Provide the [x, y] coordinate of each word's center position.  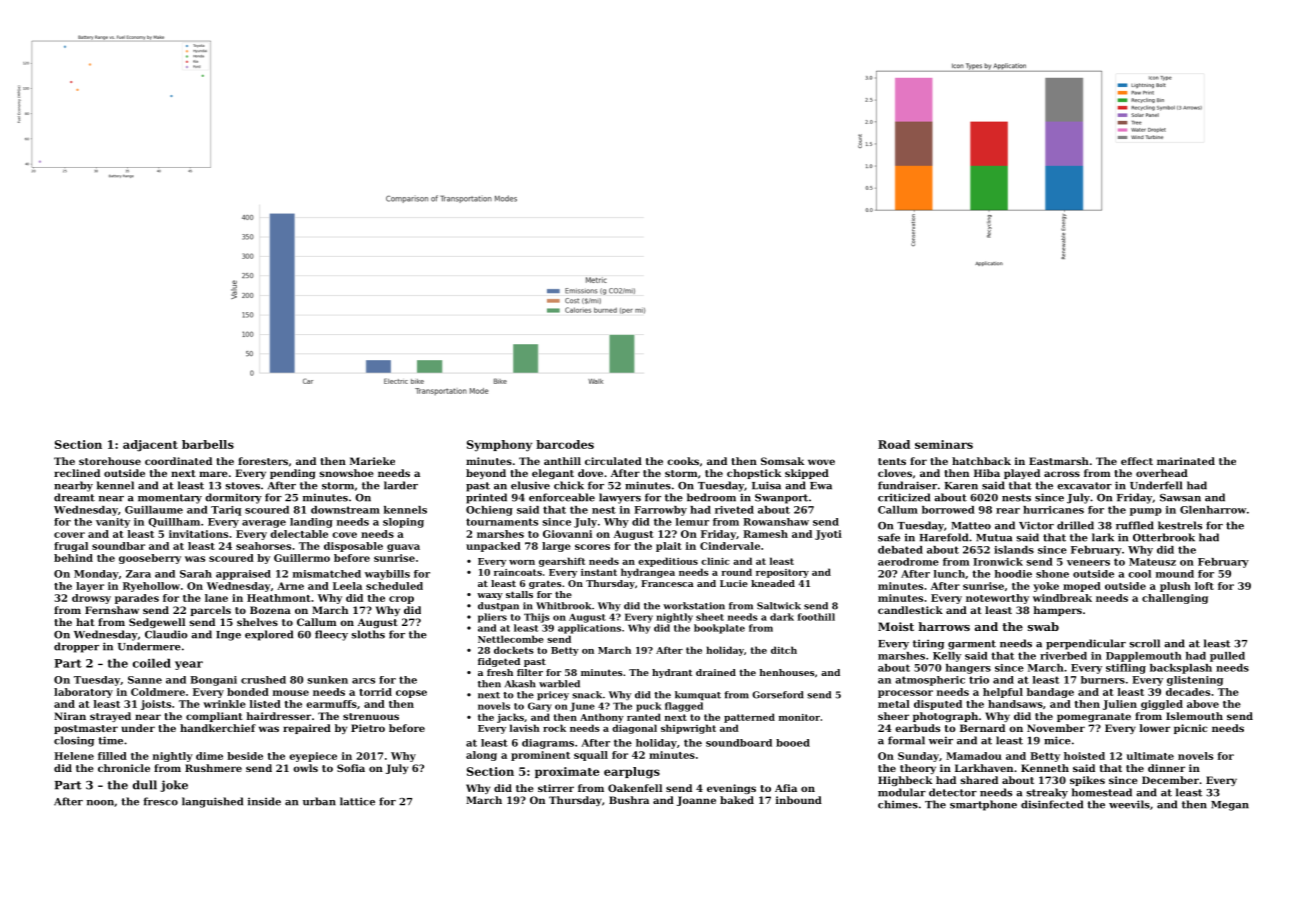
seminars [944, 444]
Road [894, 444]
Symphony [499, 446]
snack [587, 695]
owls [305, 768]
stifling [1126, 669]
